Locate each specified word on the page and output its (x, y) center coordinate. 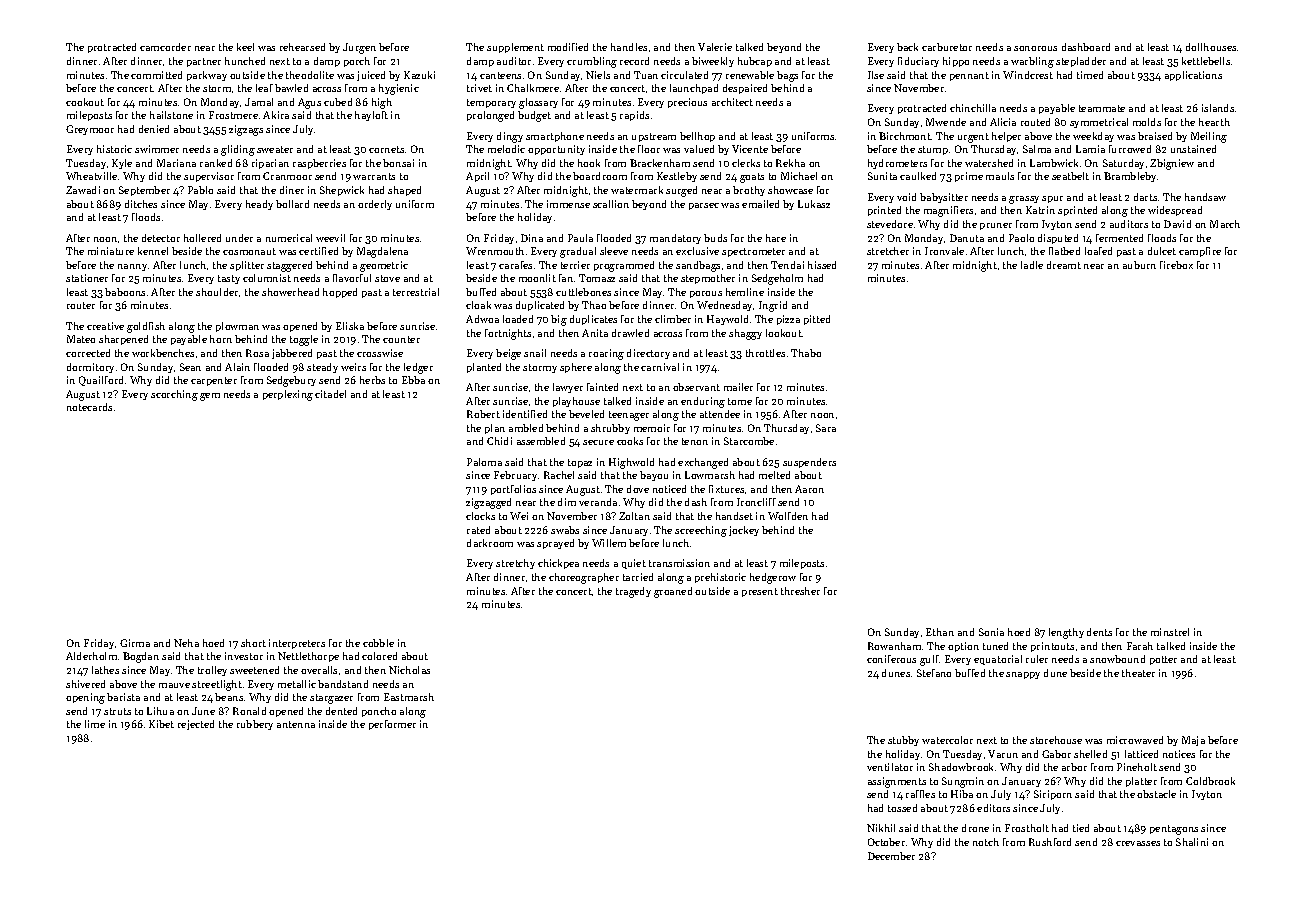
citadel (330, 394)
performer (392, 725)
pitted (817, 320)
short (253, 643)
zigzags (246, 130)
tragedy (633, 592)
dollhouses (1211, 47)
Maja (1193, 741)
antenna (296, 724)
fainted (602, 387)
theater (1138, 673)
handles (629, 47)
